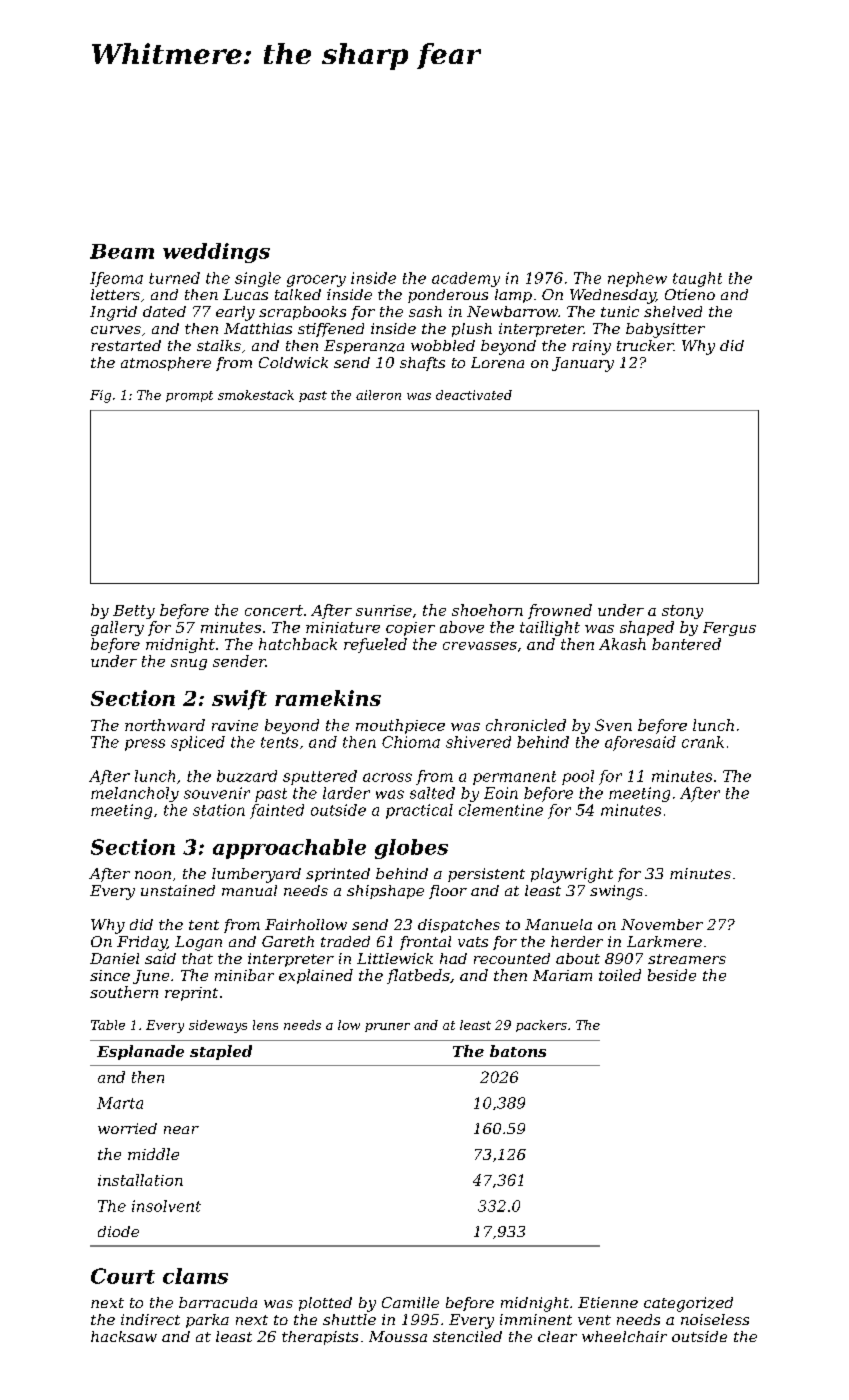  Describe the element at coordinates (729, 629) in the screenshot. I see `Fergus` at that location.
